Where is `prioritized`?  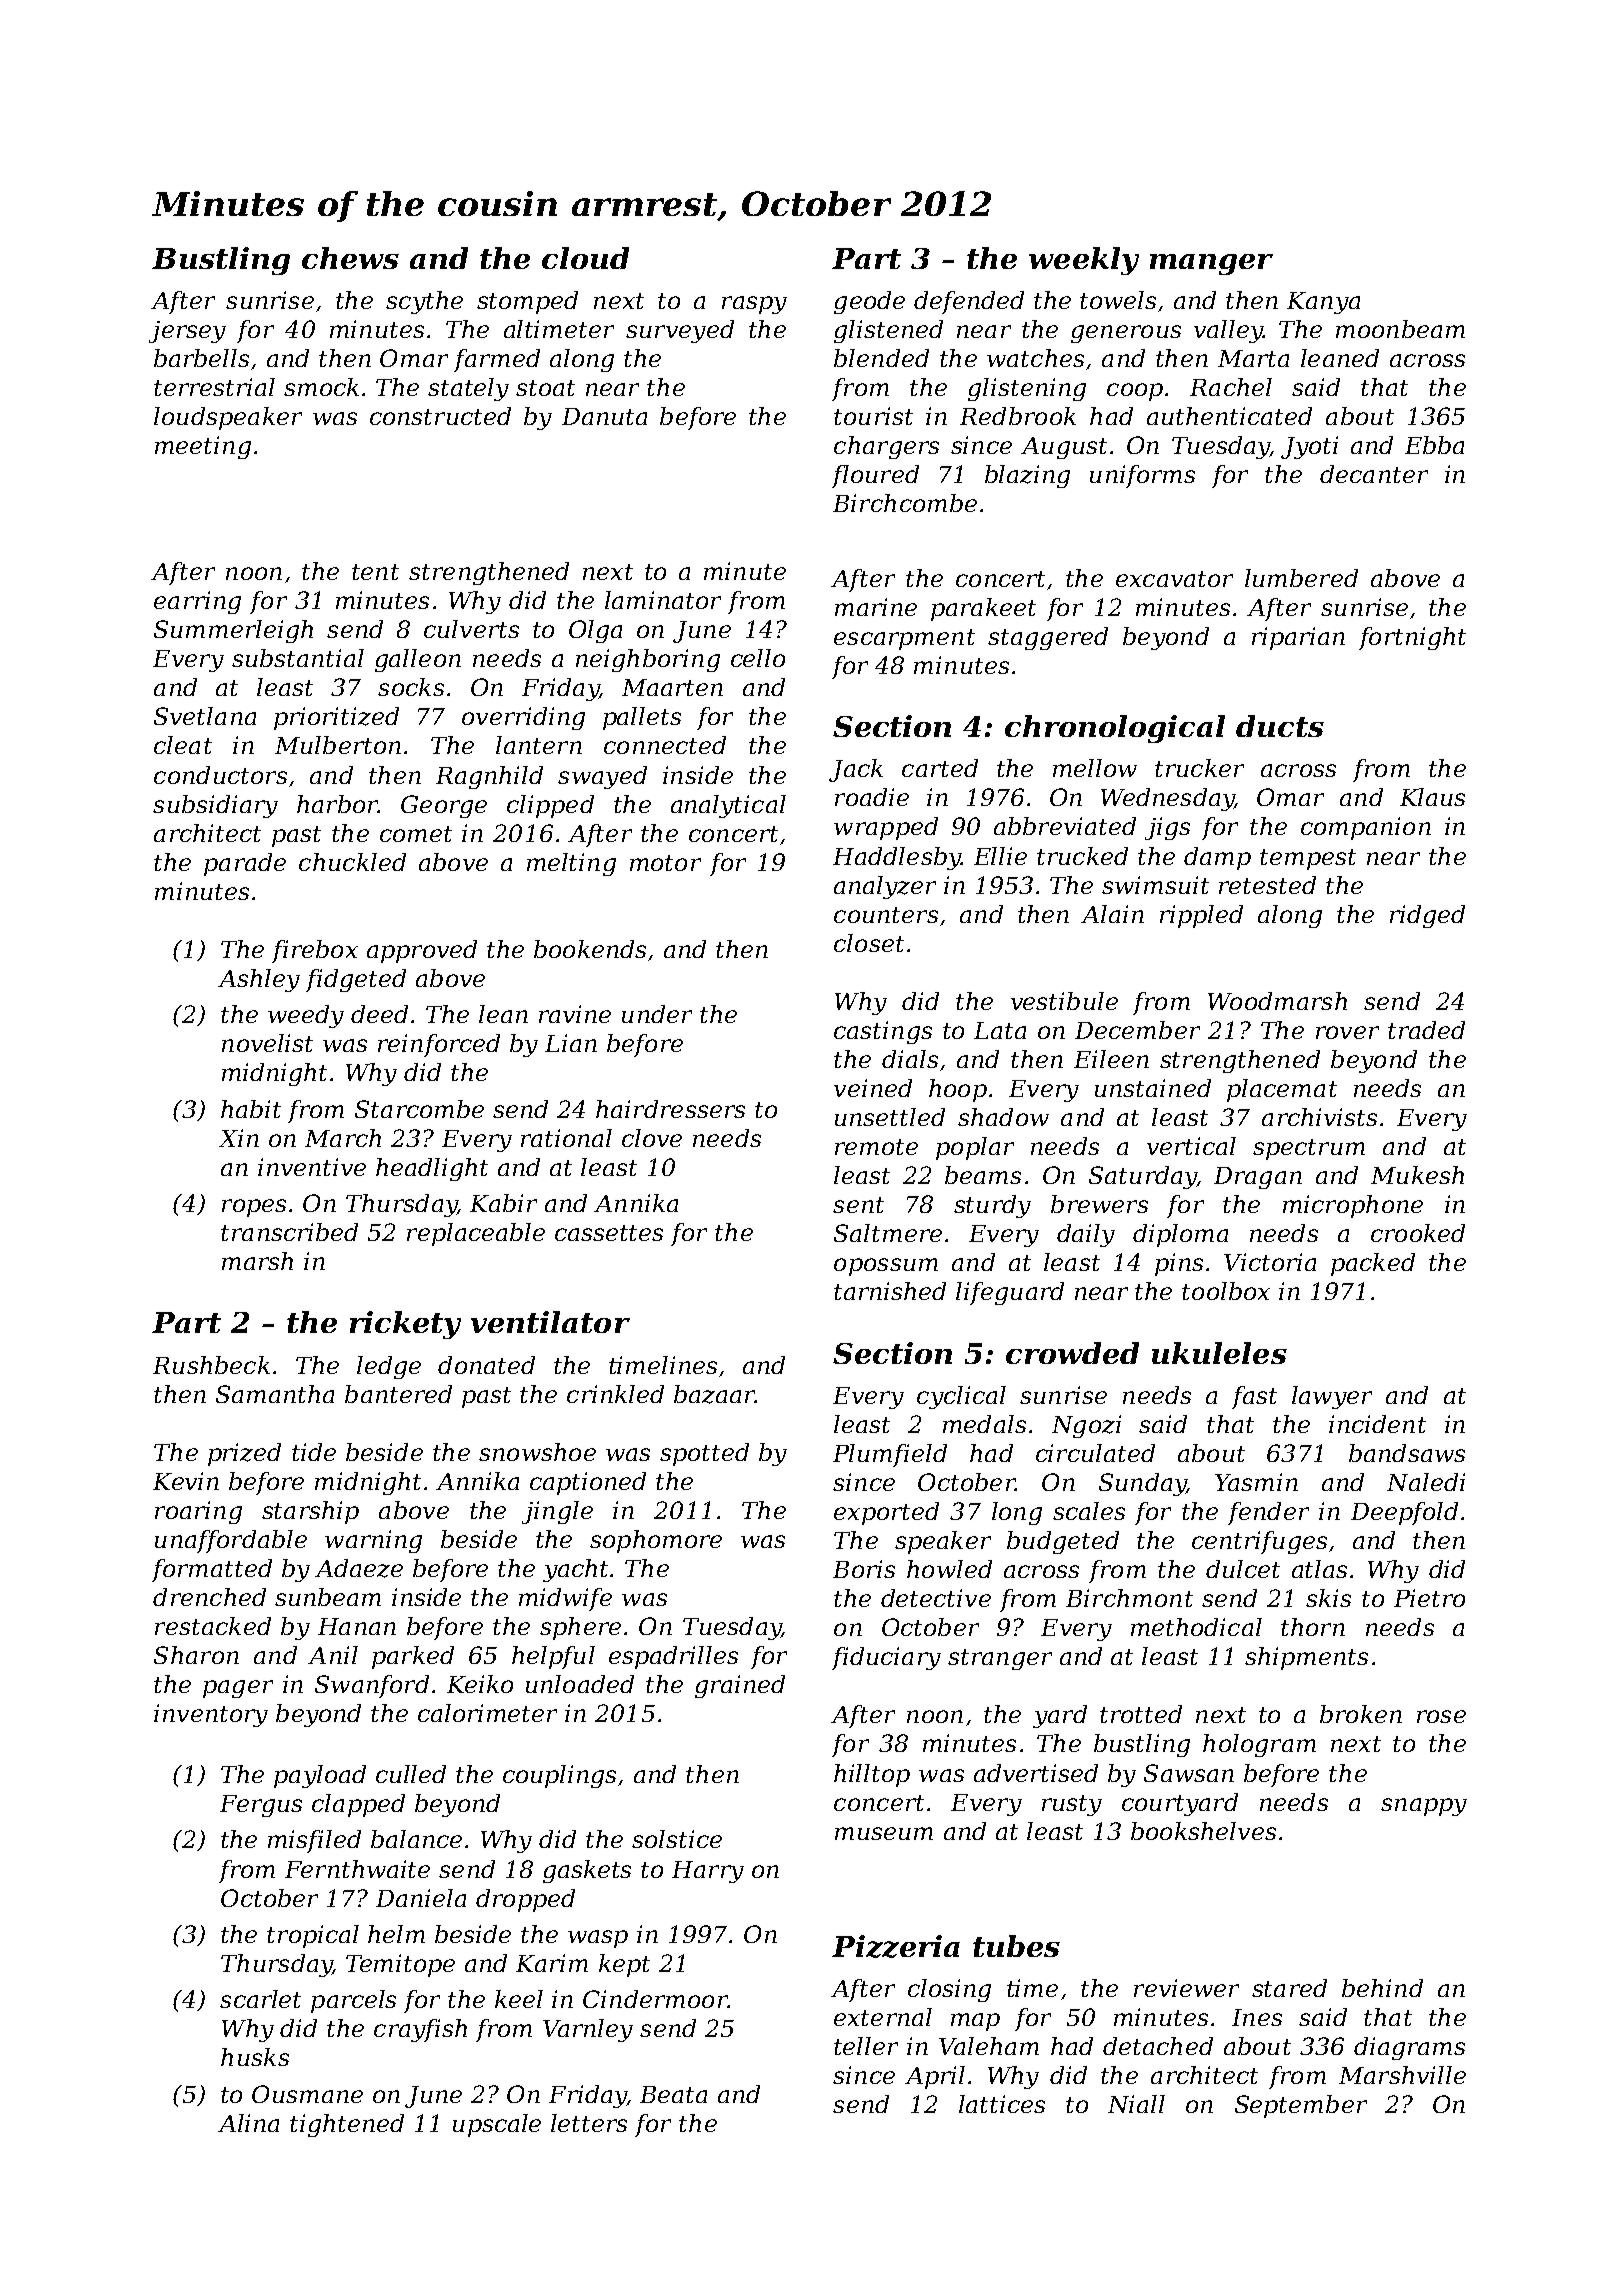
prioritized is located at coordinates (336, 718).
